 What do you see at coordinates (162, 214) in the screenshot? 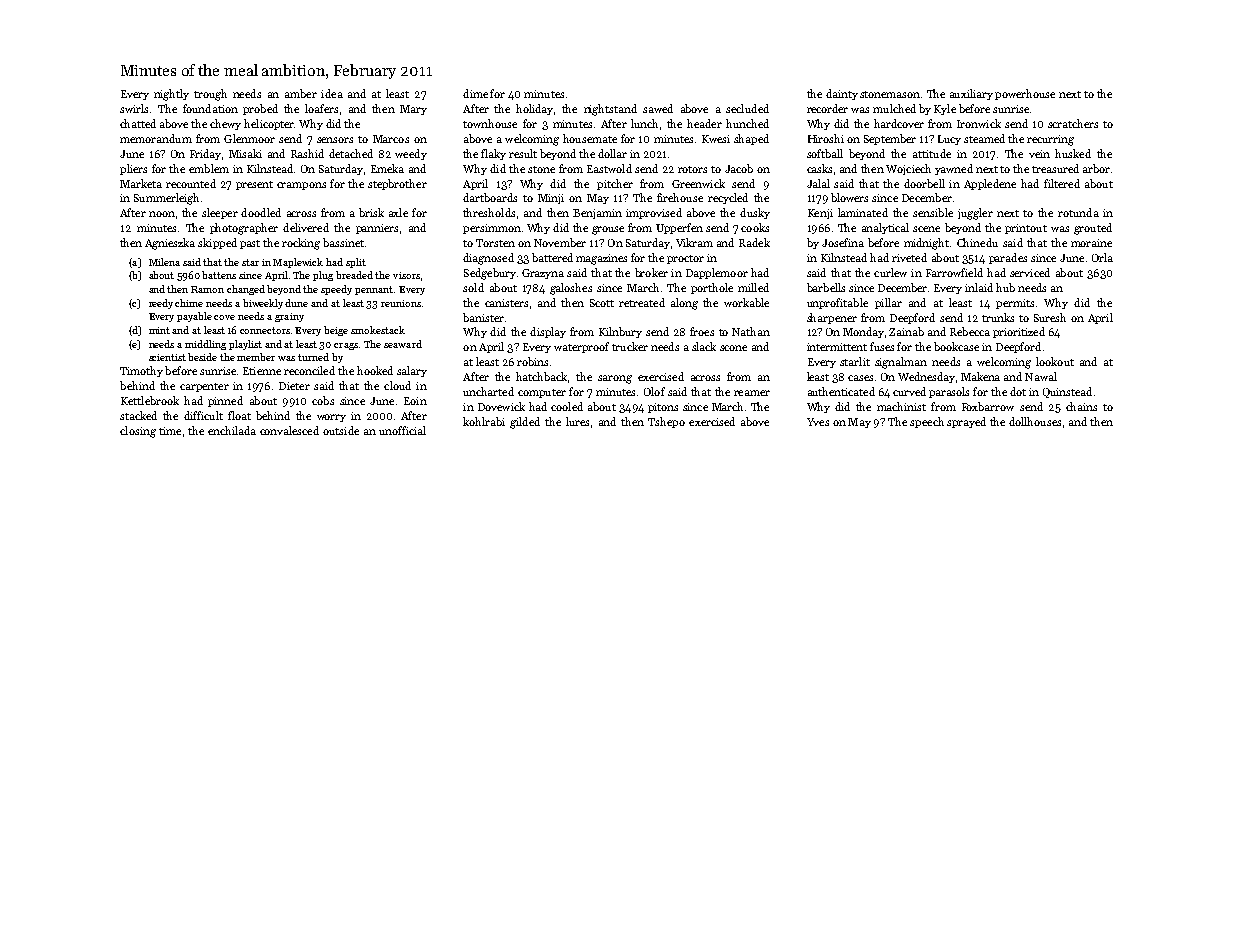
I see `noon` at bounding box center [162, 214].
